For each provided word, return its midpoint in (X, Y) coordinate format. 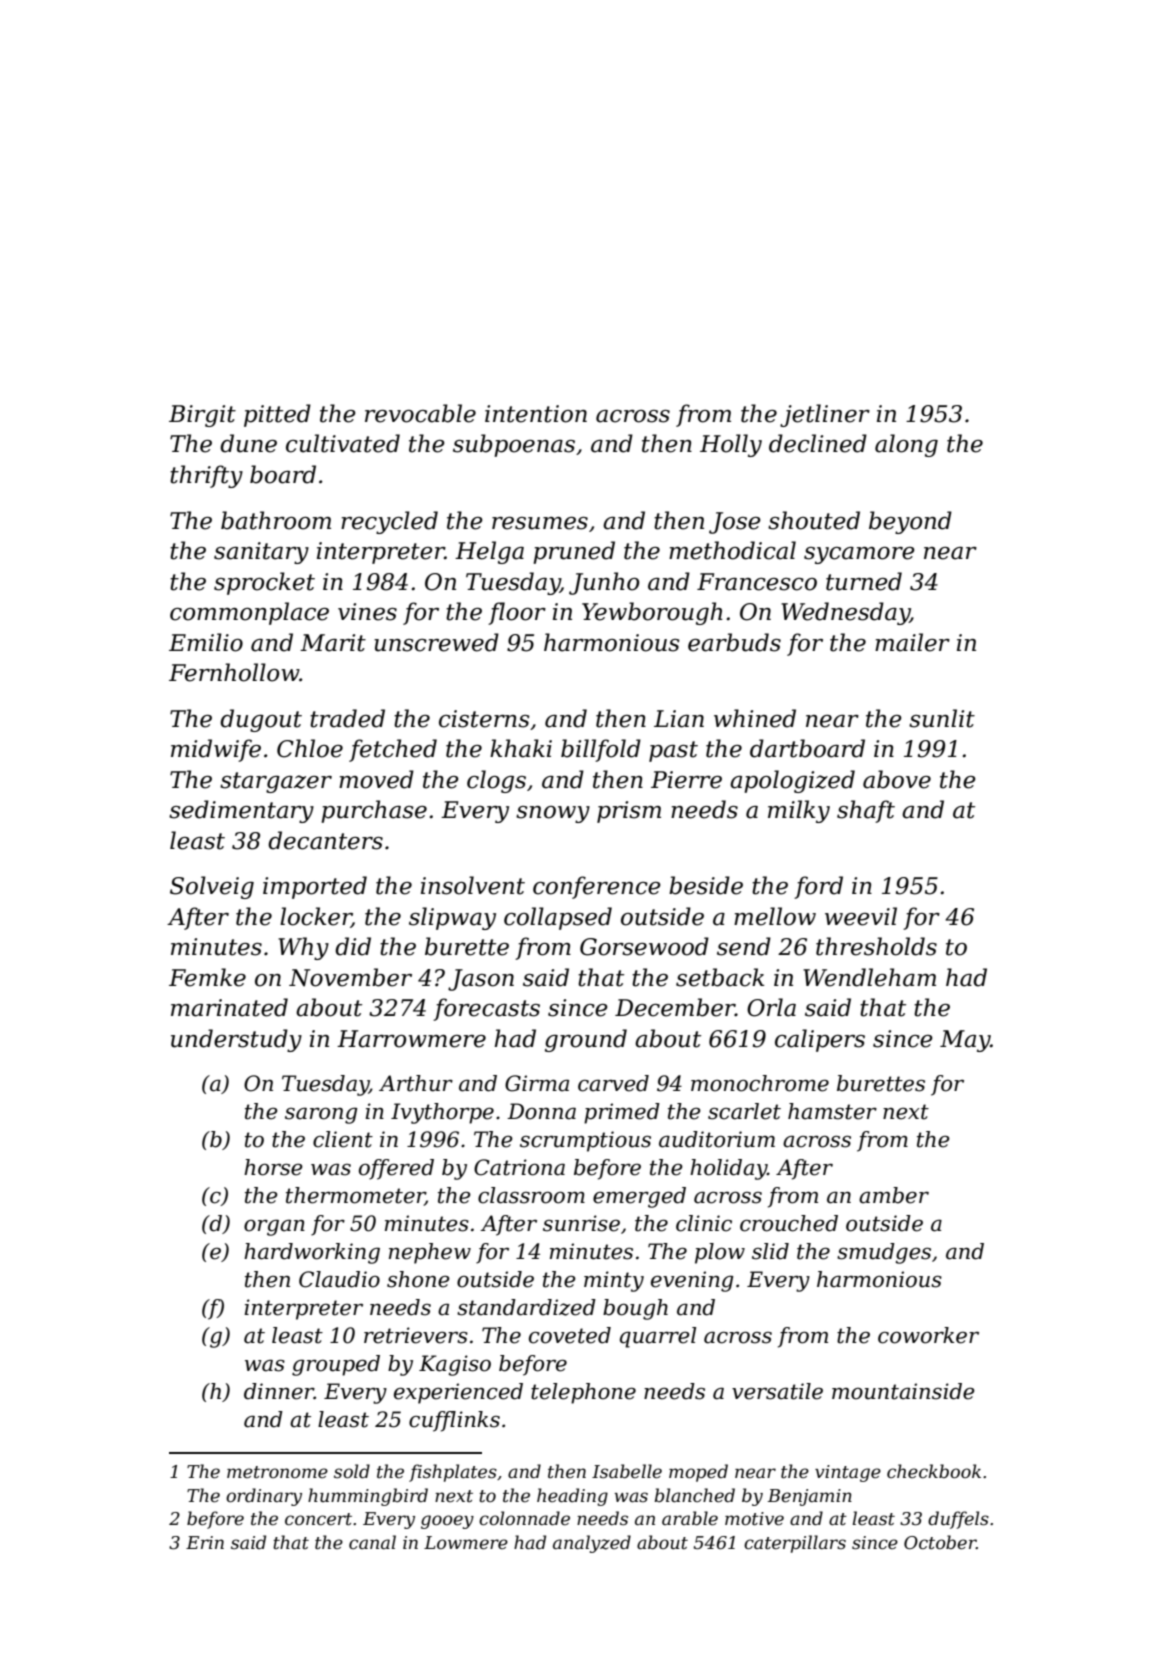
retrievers (416, 1335)
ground (586, 1040)
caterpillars (795, 1544)
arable (690, 1518)
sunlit (942, 718)
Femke (207, 977)
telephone (583, 1393)
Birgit (202, 416)
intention (536, 414)
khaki (521, 748)
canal (372, 1542)
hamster (832, 1111)
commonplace (249, 613)
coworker (928, 1335)
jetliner (825, 415)
